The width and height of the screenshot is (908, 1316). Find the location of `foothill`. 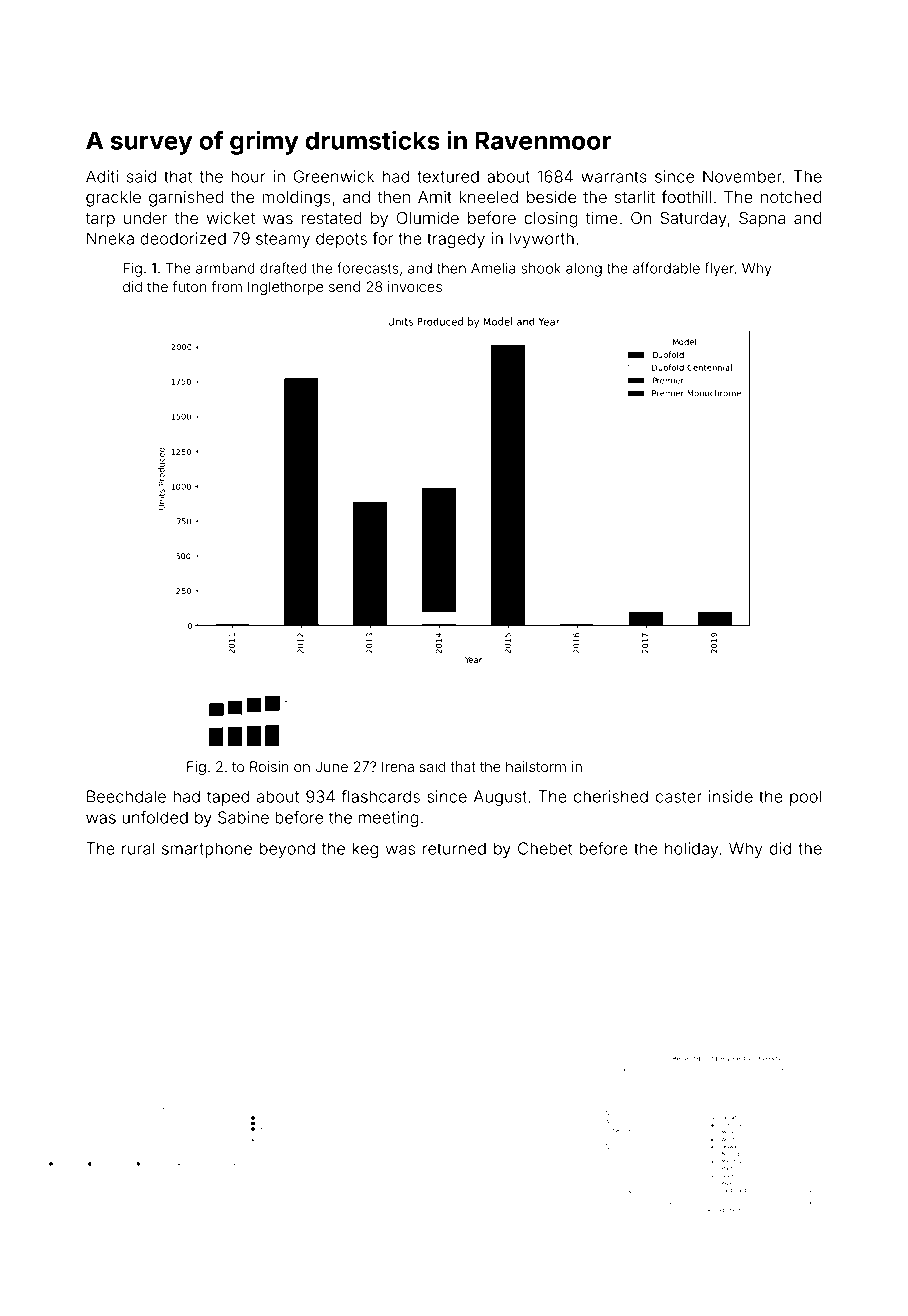

foothill is located at coordinates (686, 196).
